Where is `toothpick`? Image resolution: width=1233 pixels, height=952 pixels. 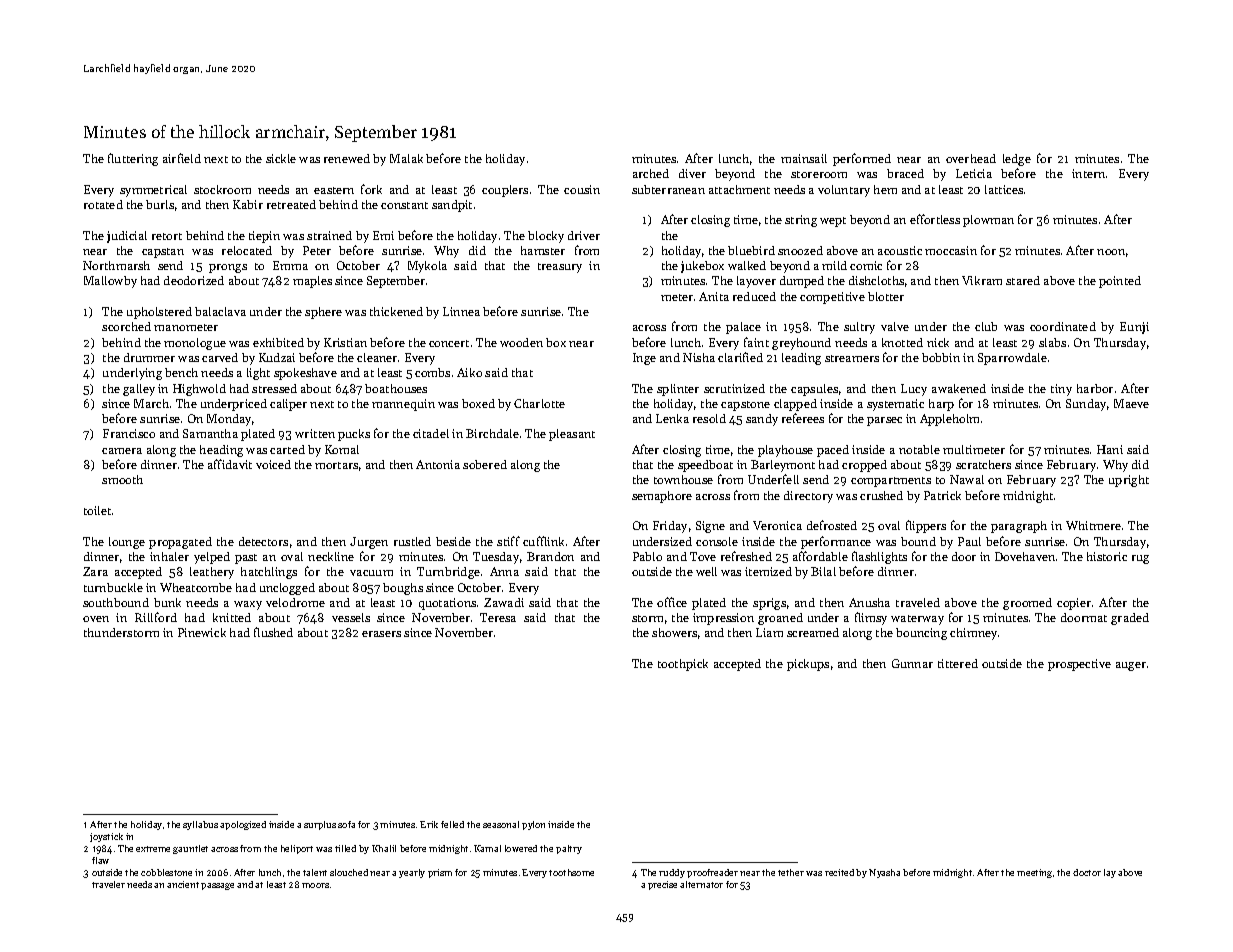
toothpick is located at coordinates (683, 665).
